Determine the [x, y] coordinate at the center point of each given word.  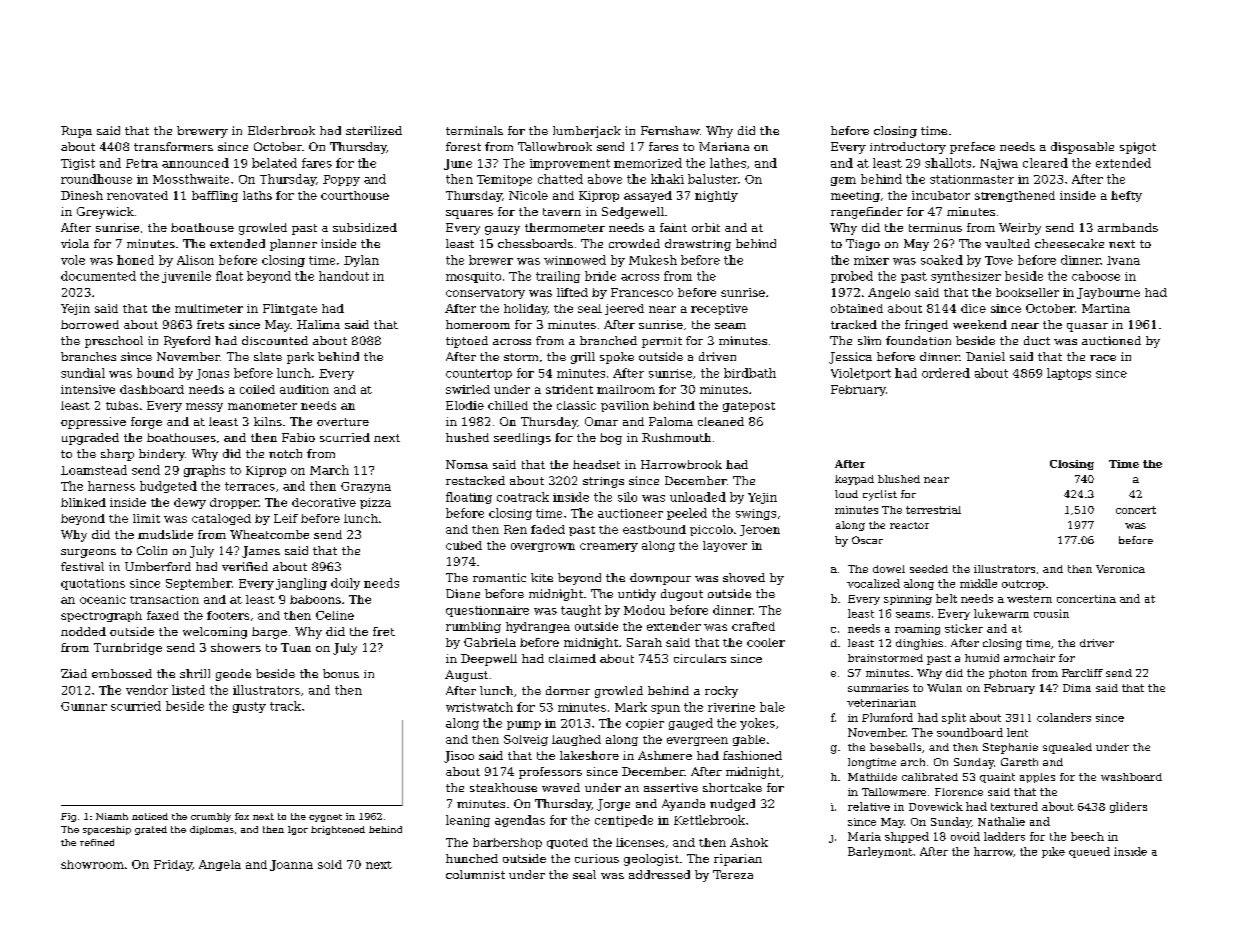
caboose [1096, 276]
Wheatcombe [269, 534]
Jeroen [760, 530]
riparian [738, 860]
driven [717, 356]
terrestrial [933, 510]
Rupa [76, 132]
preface [972, 148]
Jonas [212, 374]
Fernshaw [670, 130]
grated [151, 830]
